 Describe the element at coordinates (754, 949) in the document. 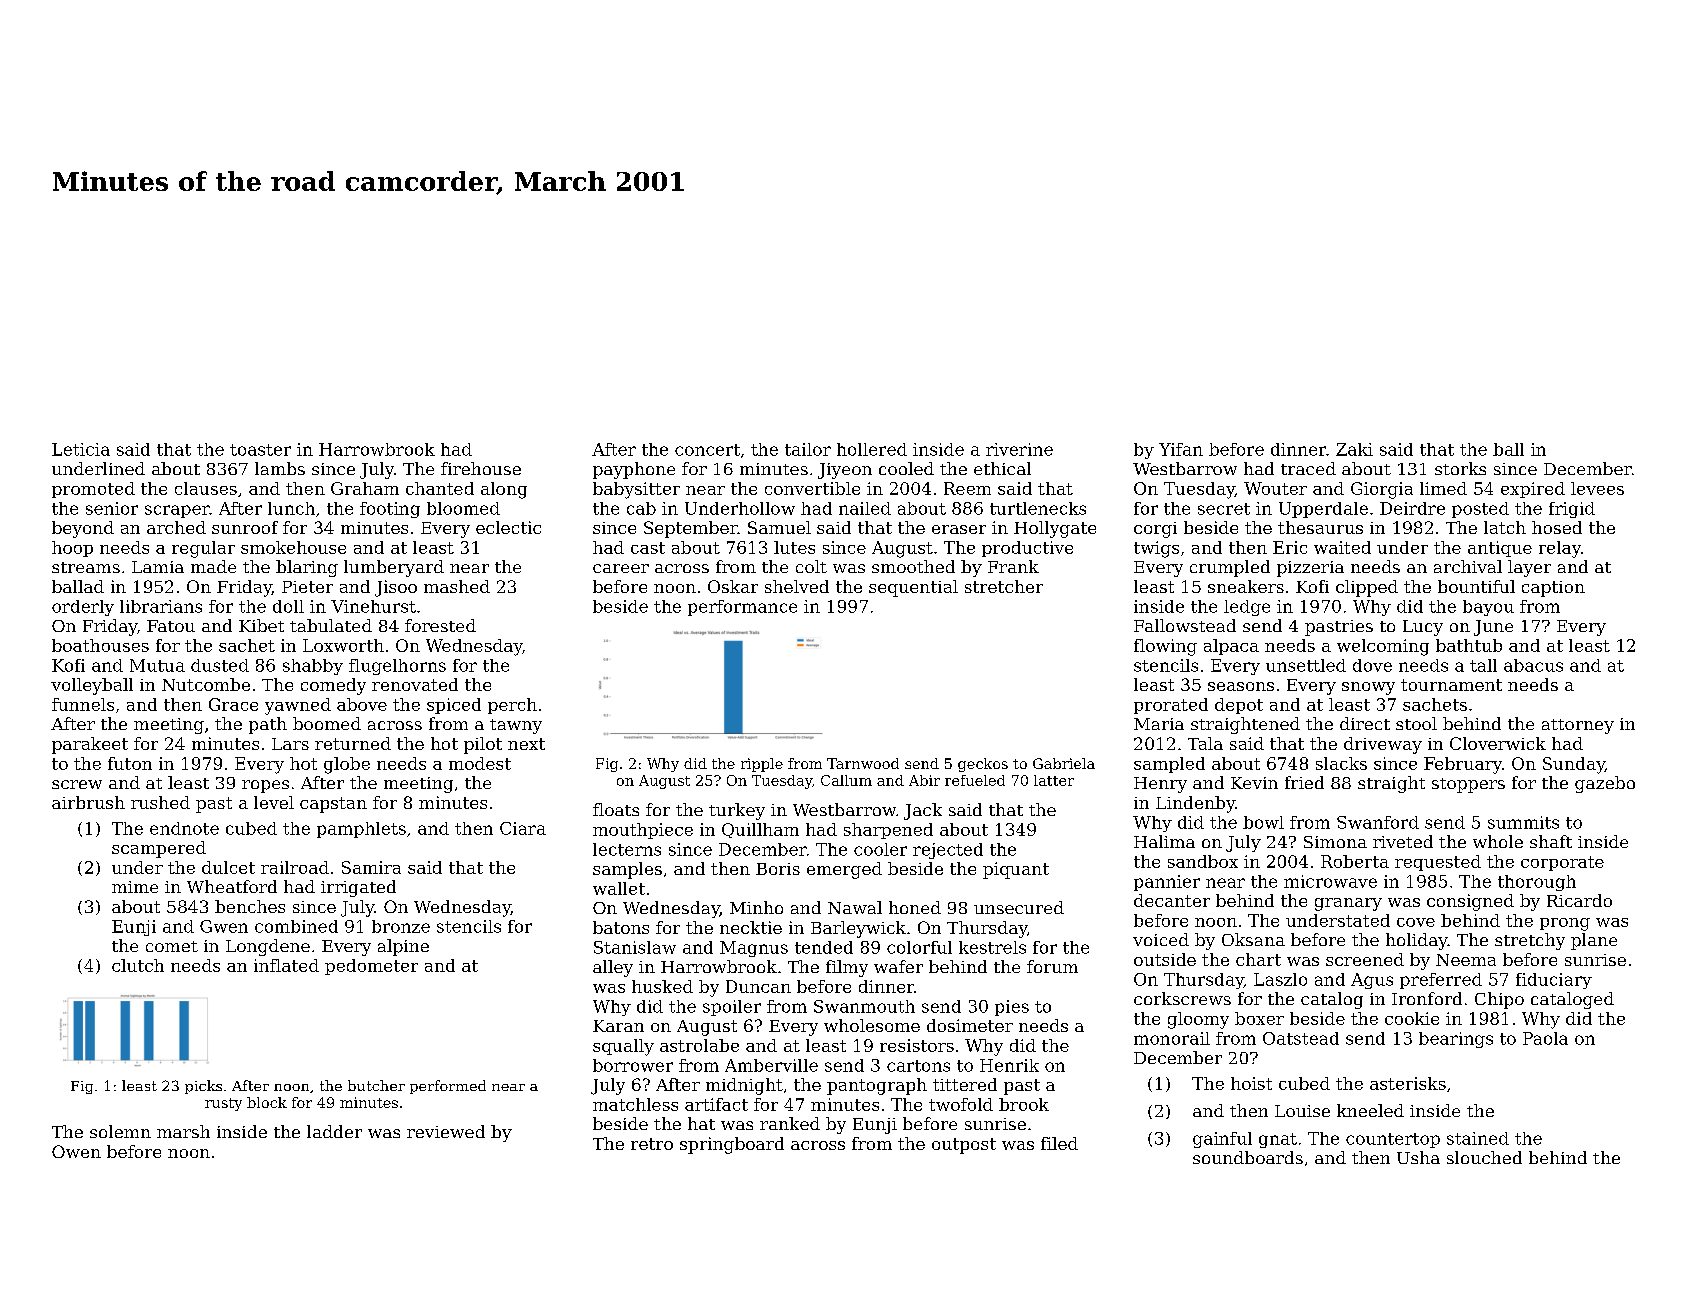

I see `Magnus` at that location.
